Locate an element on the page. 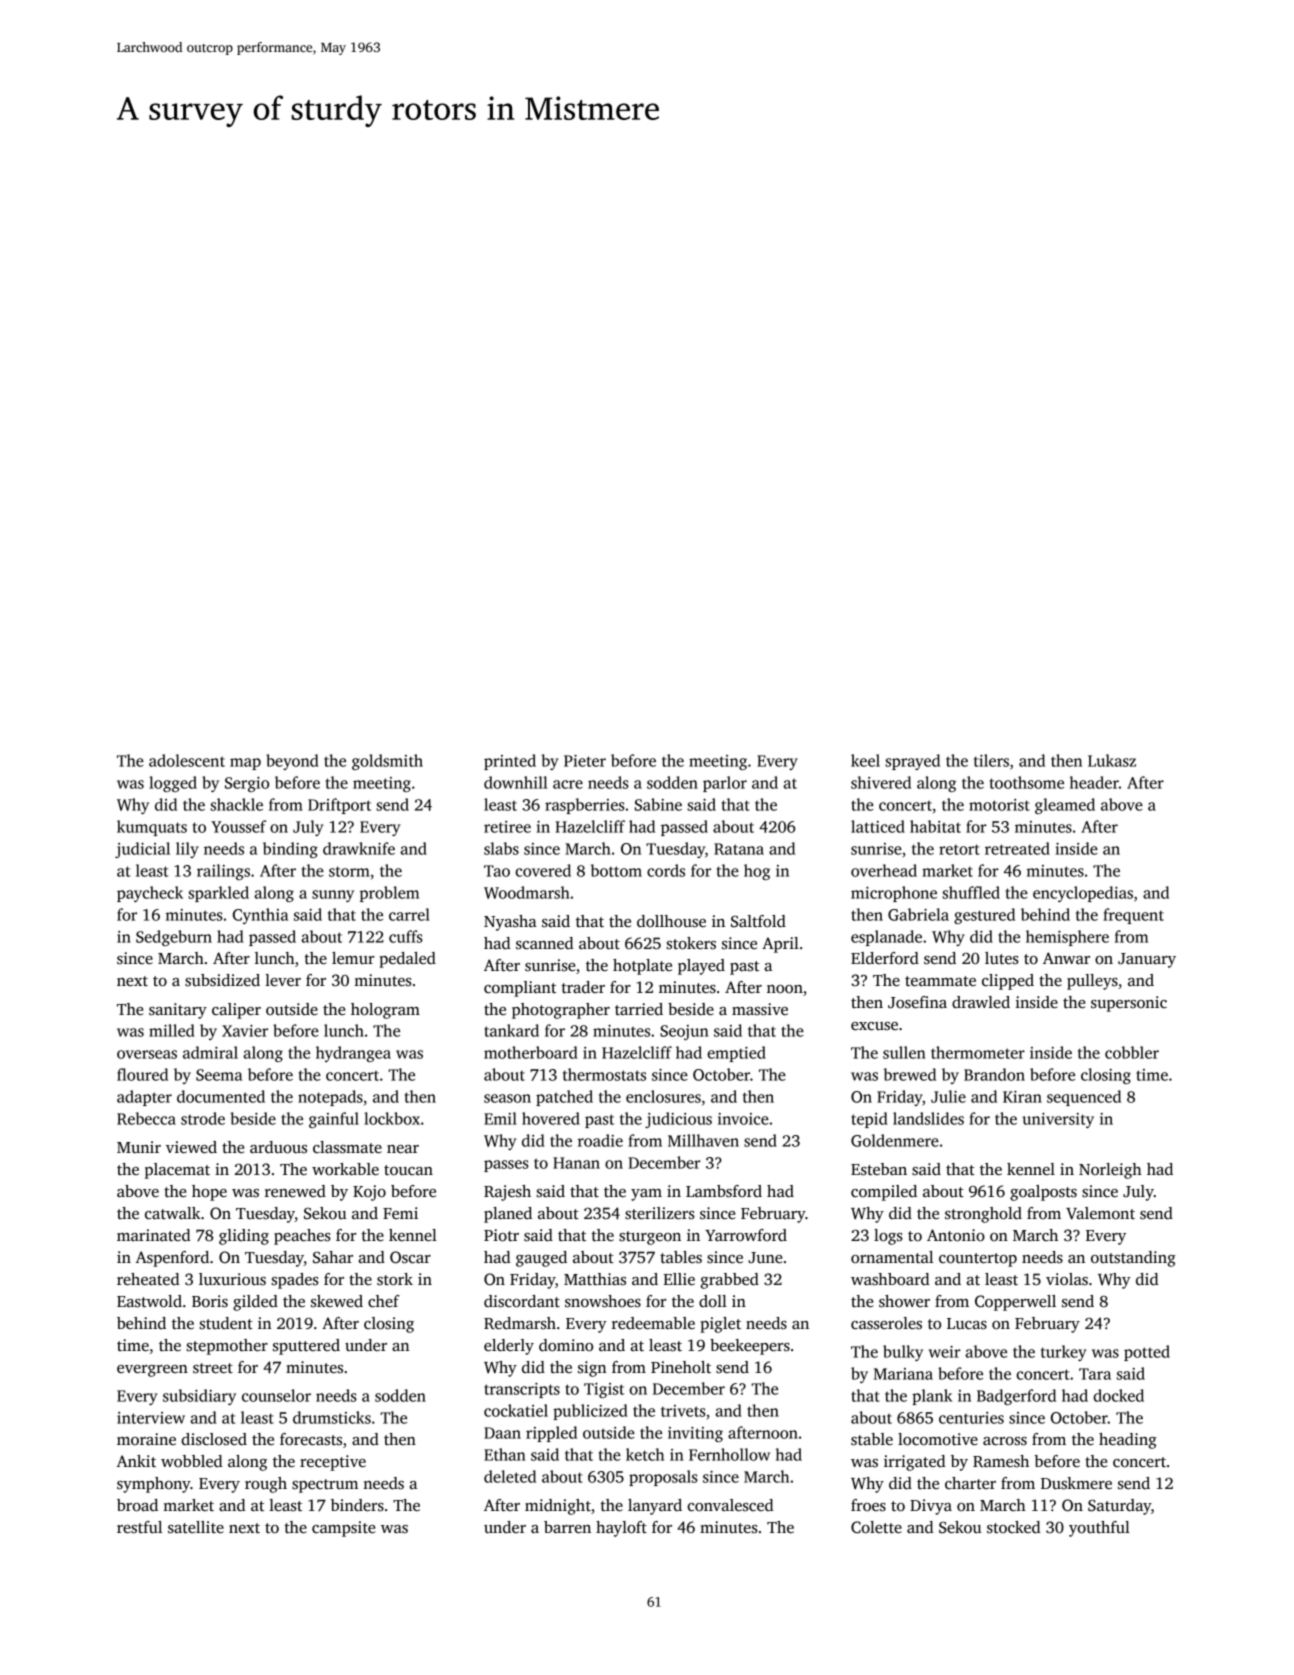  Millhaven is located at coordinates (703, 1140).
